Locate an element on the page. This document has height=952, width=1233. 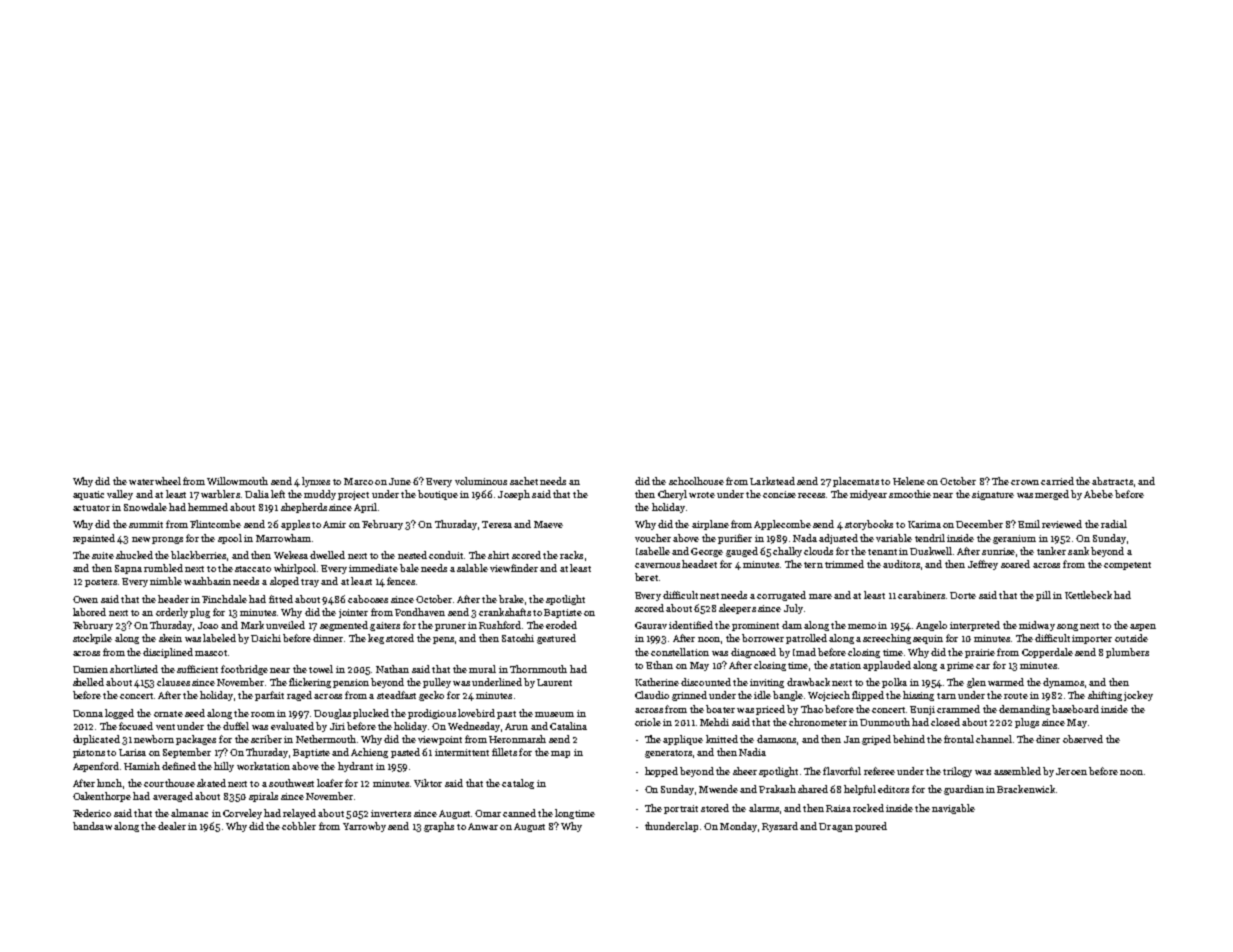
crown is located at coordinates (1025, 482).
